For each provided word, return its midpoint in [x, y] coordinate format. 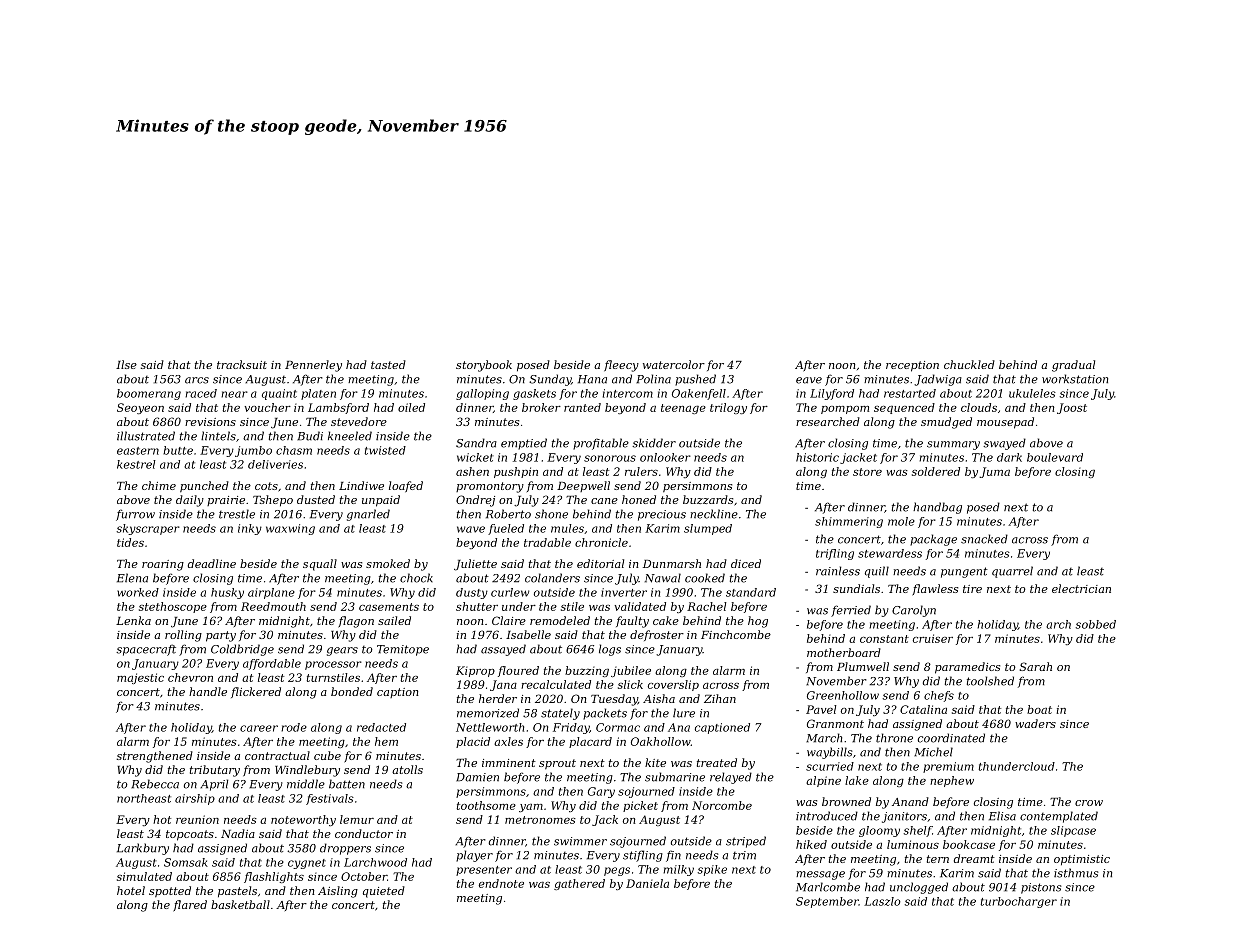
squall [320, 565]
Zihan [720, 698]
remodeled [560, 620]
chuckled [969, 364]
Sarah [1035, 666]
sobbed [1096, 624]
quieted [384, 892]
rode [294, 727]
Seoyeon [140, 408]
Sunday [550, 380]
